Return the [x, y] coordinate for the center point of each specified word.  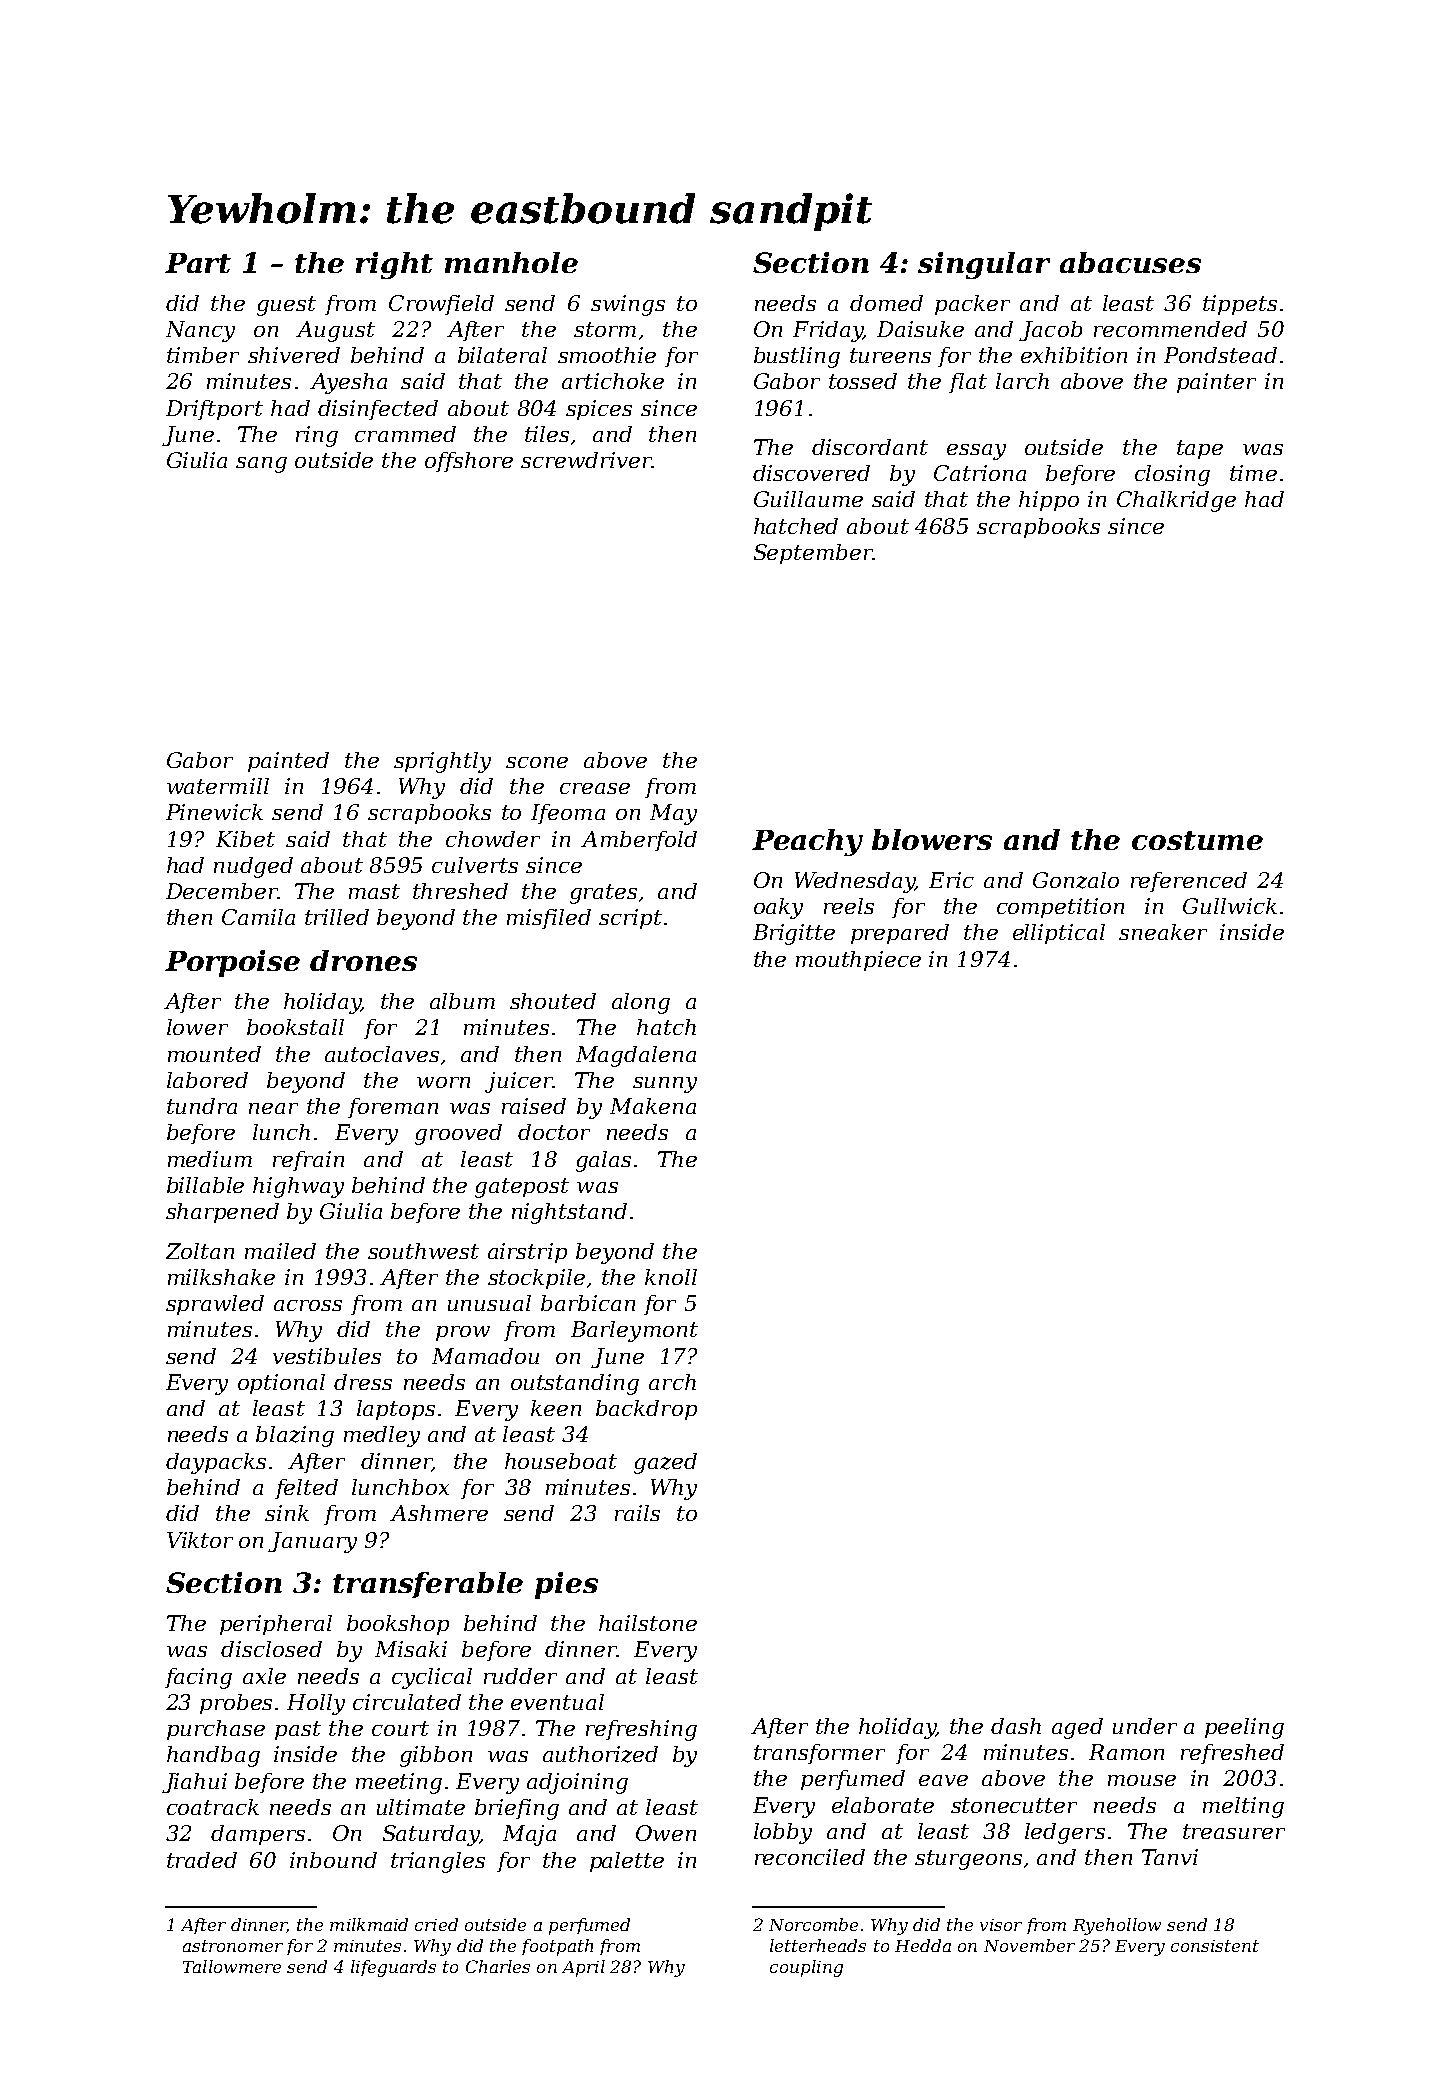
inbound [333, 1860]
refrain [308, 1161]
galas [603, 1161]
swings [628, 305]
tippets [1240, 305]
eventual [557, 1702]
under [1145, 1726]
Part [198, 263]
